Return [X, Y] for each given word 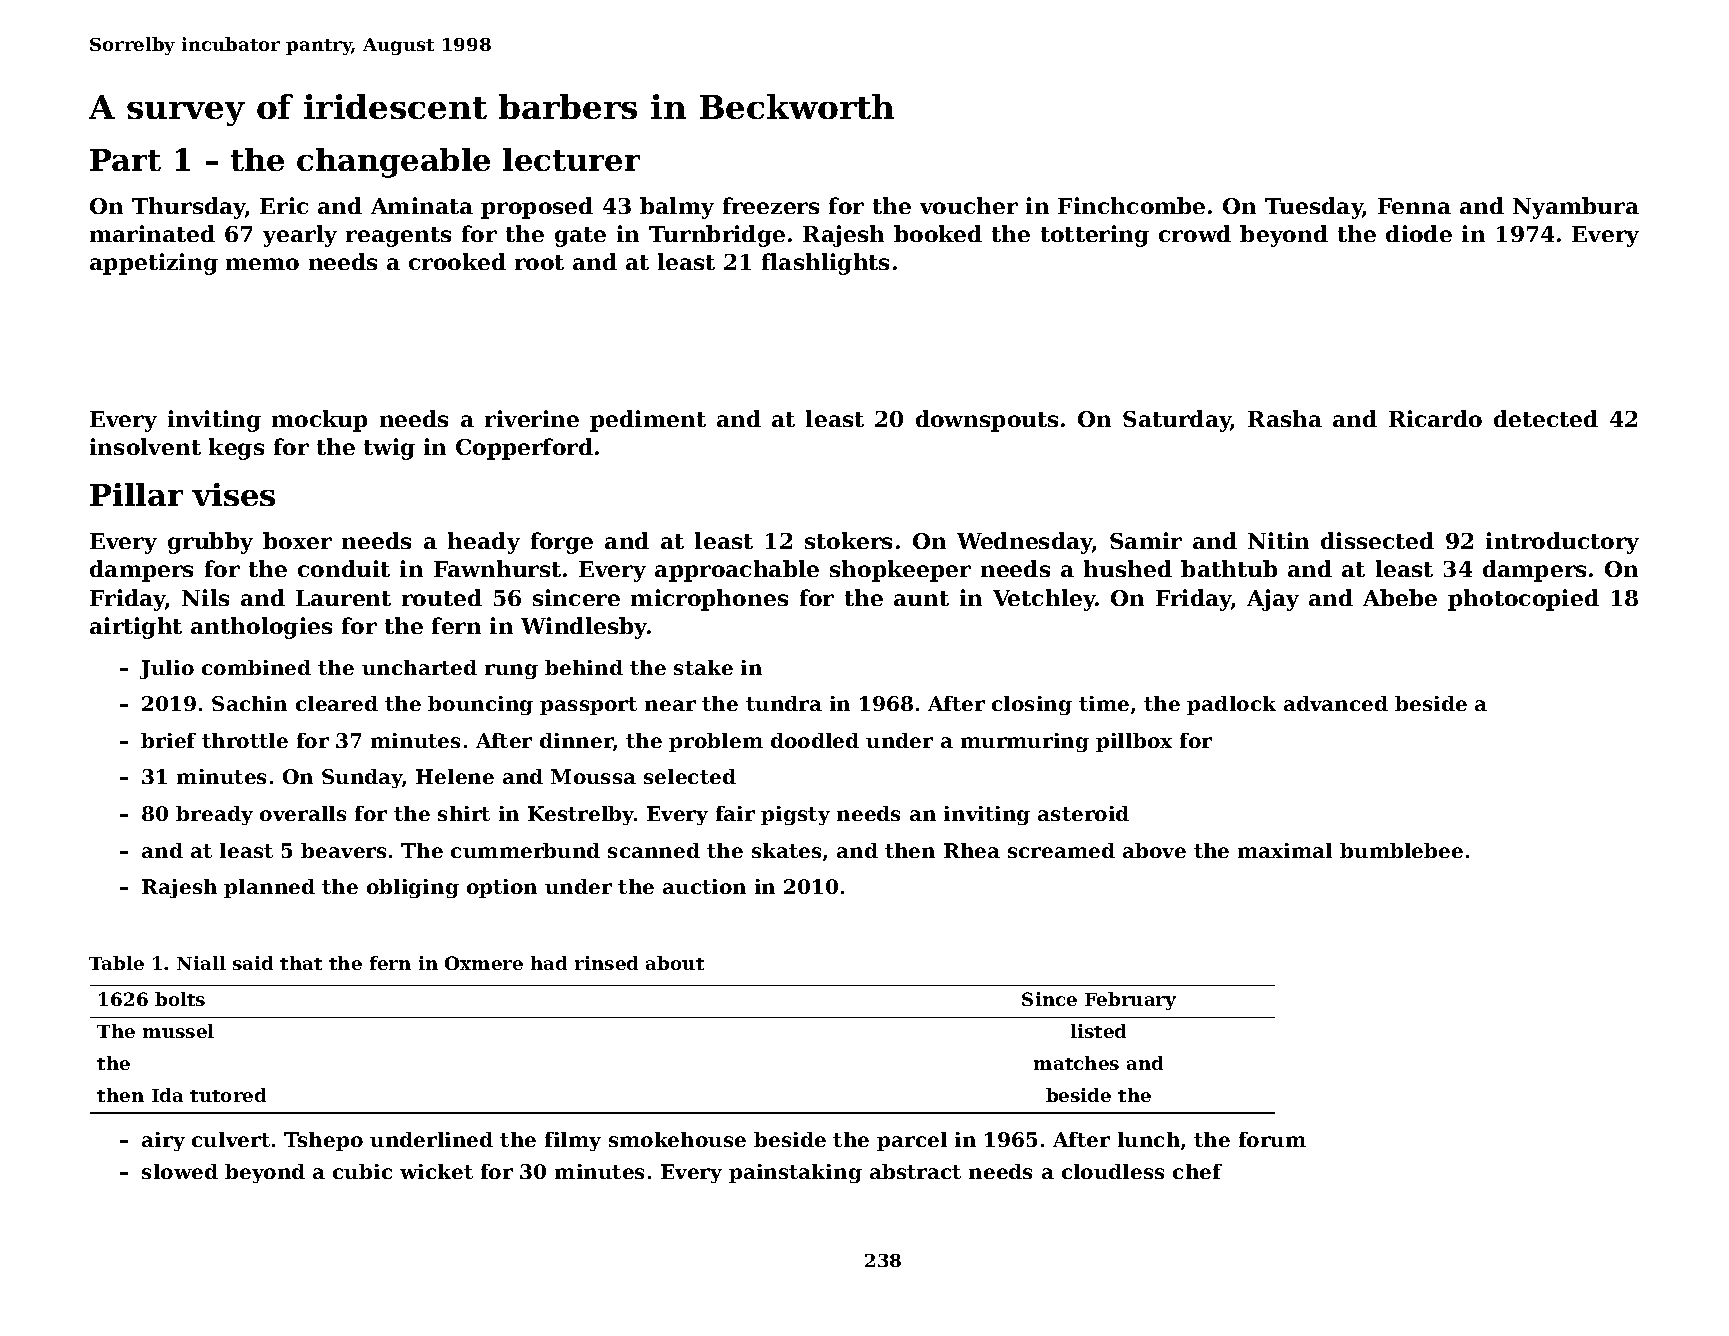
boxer [297, 540]
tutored [228, 1095]
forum [1272, 1139]
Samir [1146, 540]
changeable [393, 163]
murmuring [1025, 742]
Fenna [1414, 206]
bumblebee [1401, 850]
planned [269, 888]
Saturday [1177, 421]
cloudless [1113, 1171]
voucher [969, 205]
